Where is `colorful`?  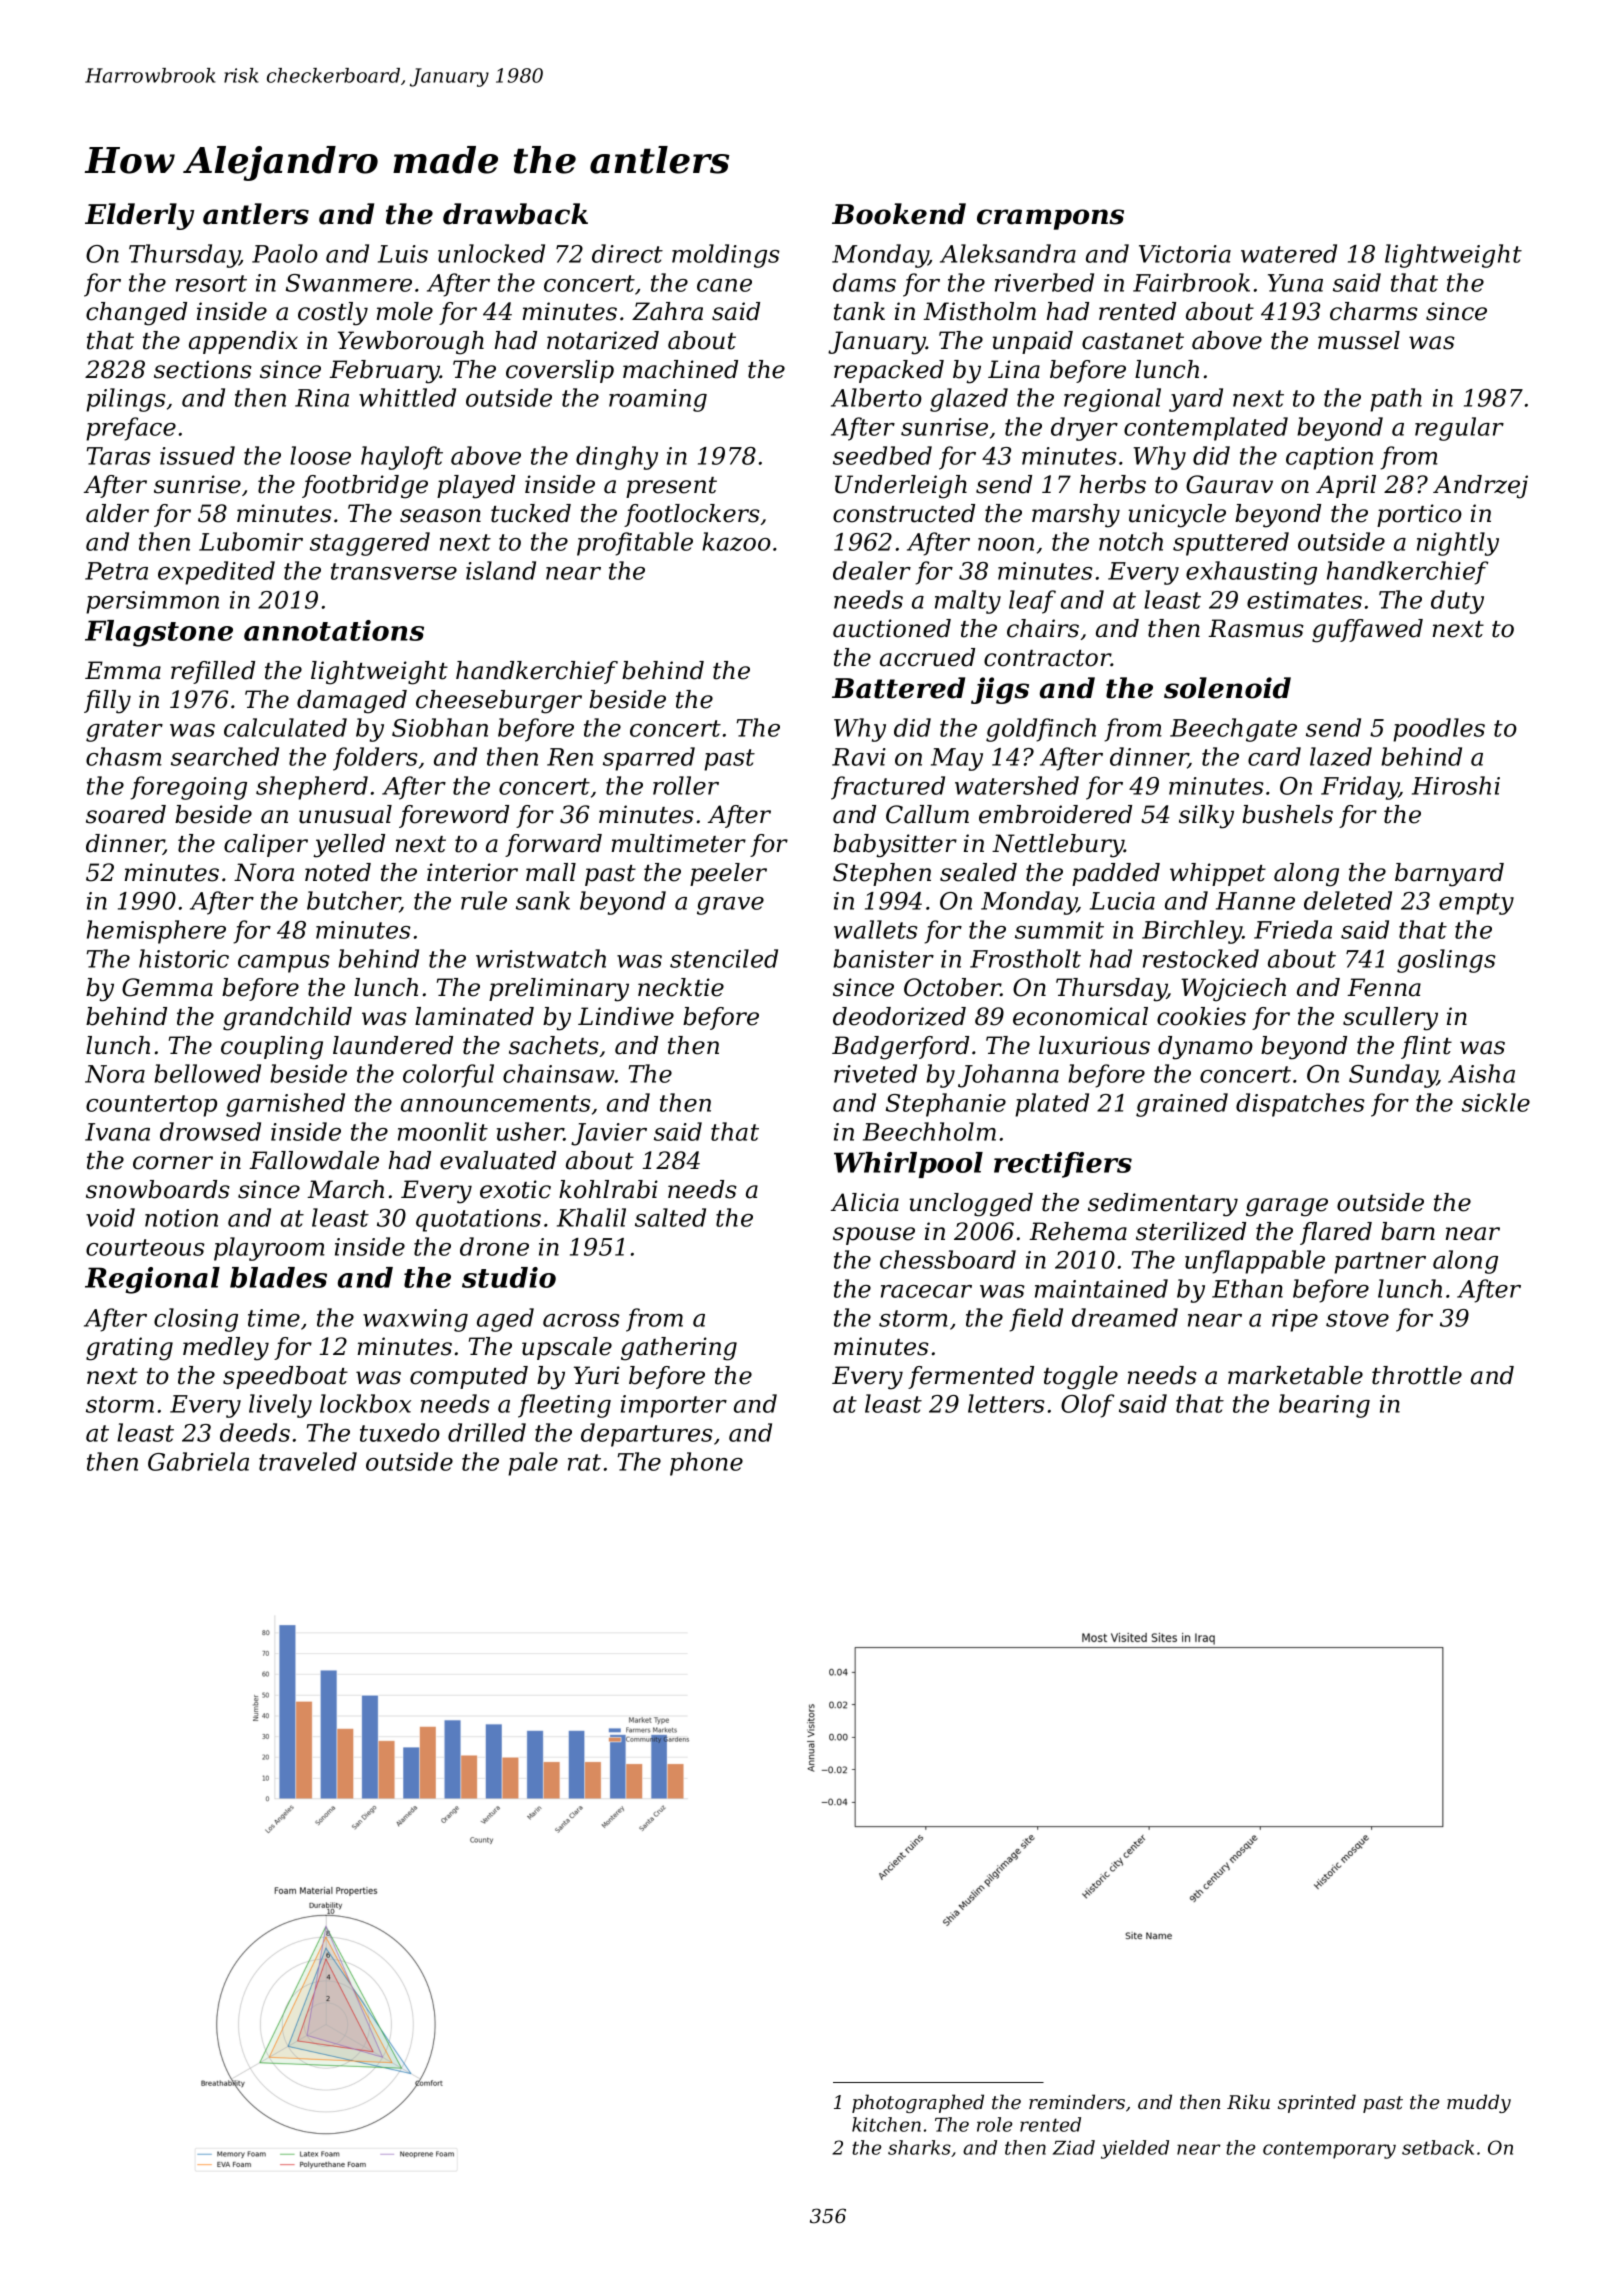 colorful is located at coordinates (448, 1076).
